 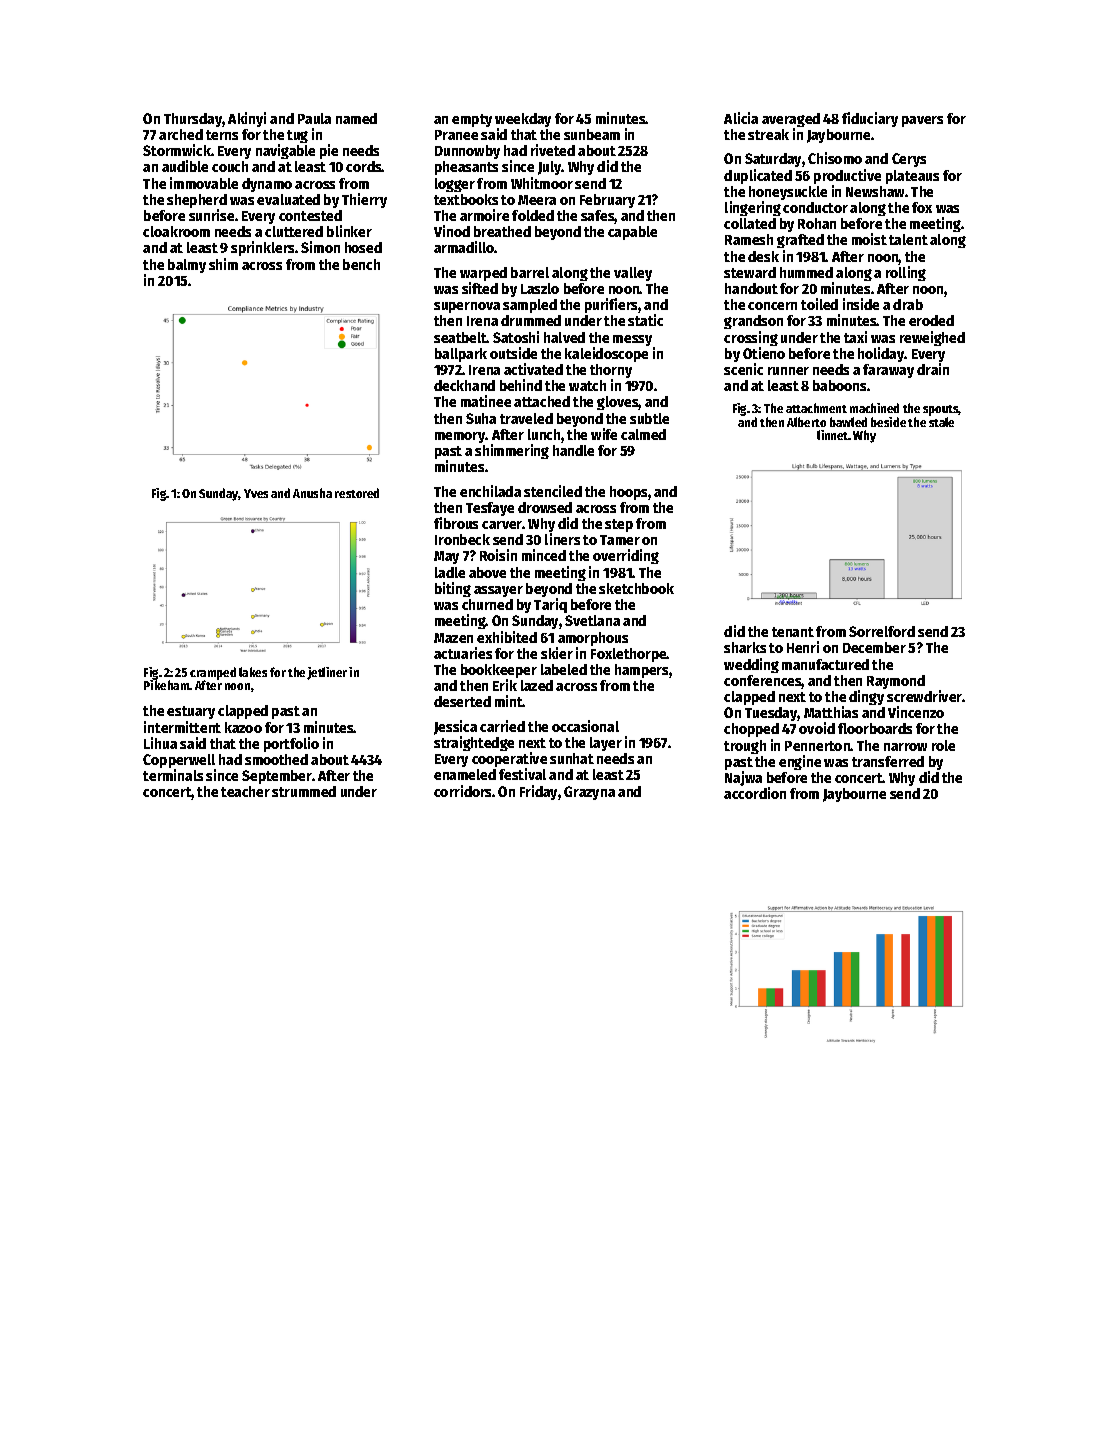 What do you see at coordinates (943, 745) in the page?
I see `role` at bounding box center [943, 745].
